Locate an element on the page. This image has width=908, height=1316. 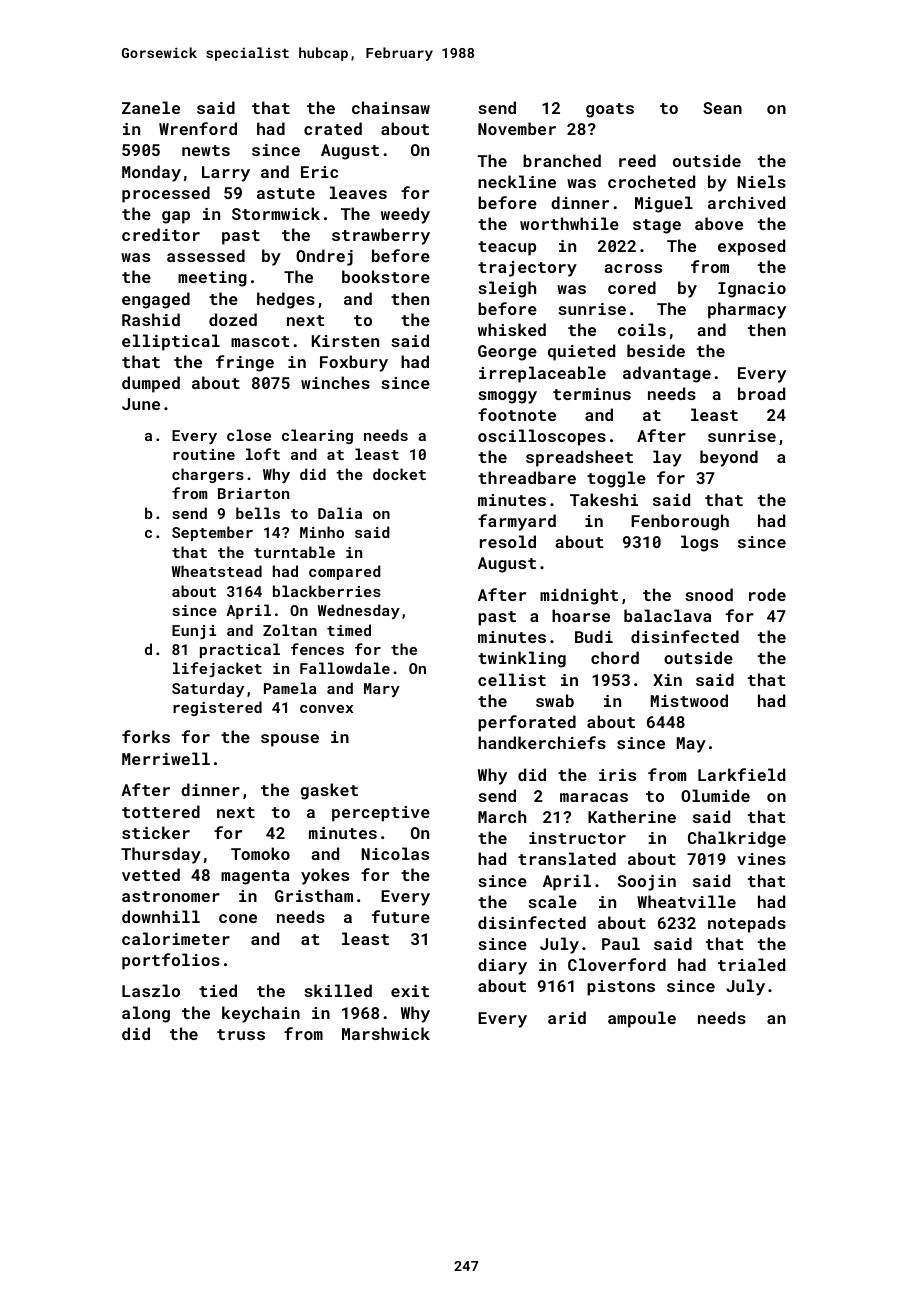
chainsaw is located at coordinates (391, 107).
